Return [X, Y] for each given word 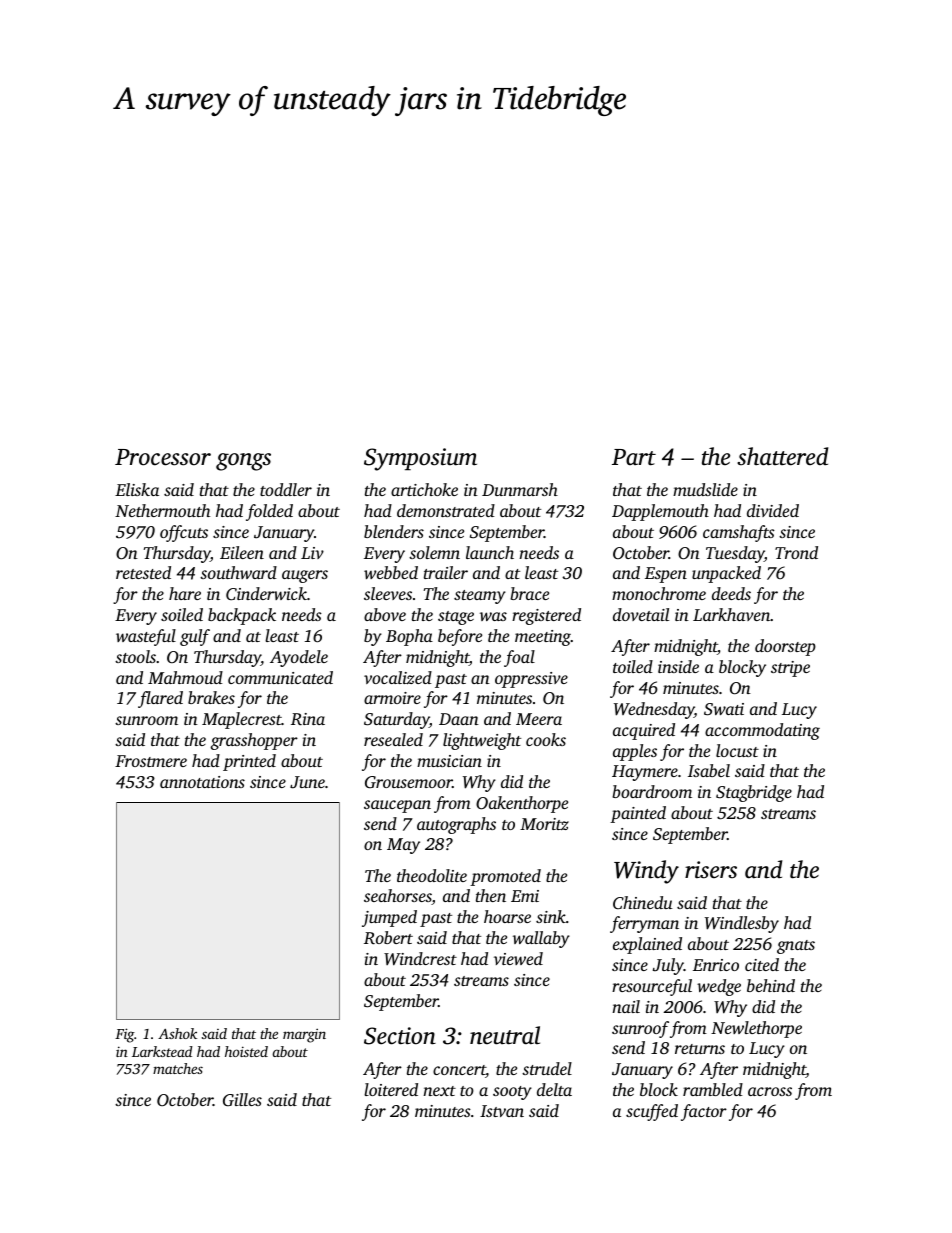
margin [304, 1035]
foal [519, 658]
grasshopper [254, 741]
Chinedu [643, 902]
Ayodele [299, 658]
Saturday [397, 720]
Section [400, 1036]
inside [678, 666]
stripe [790, 669]
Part [634, 457]
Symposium [420, 459]
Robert [388, 938]
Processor [163, 457]
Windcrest [420, 959]
